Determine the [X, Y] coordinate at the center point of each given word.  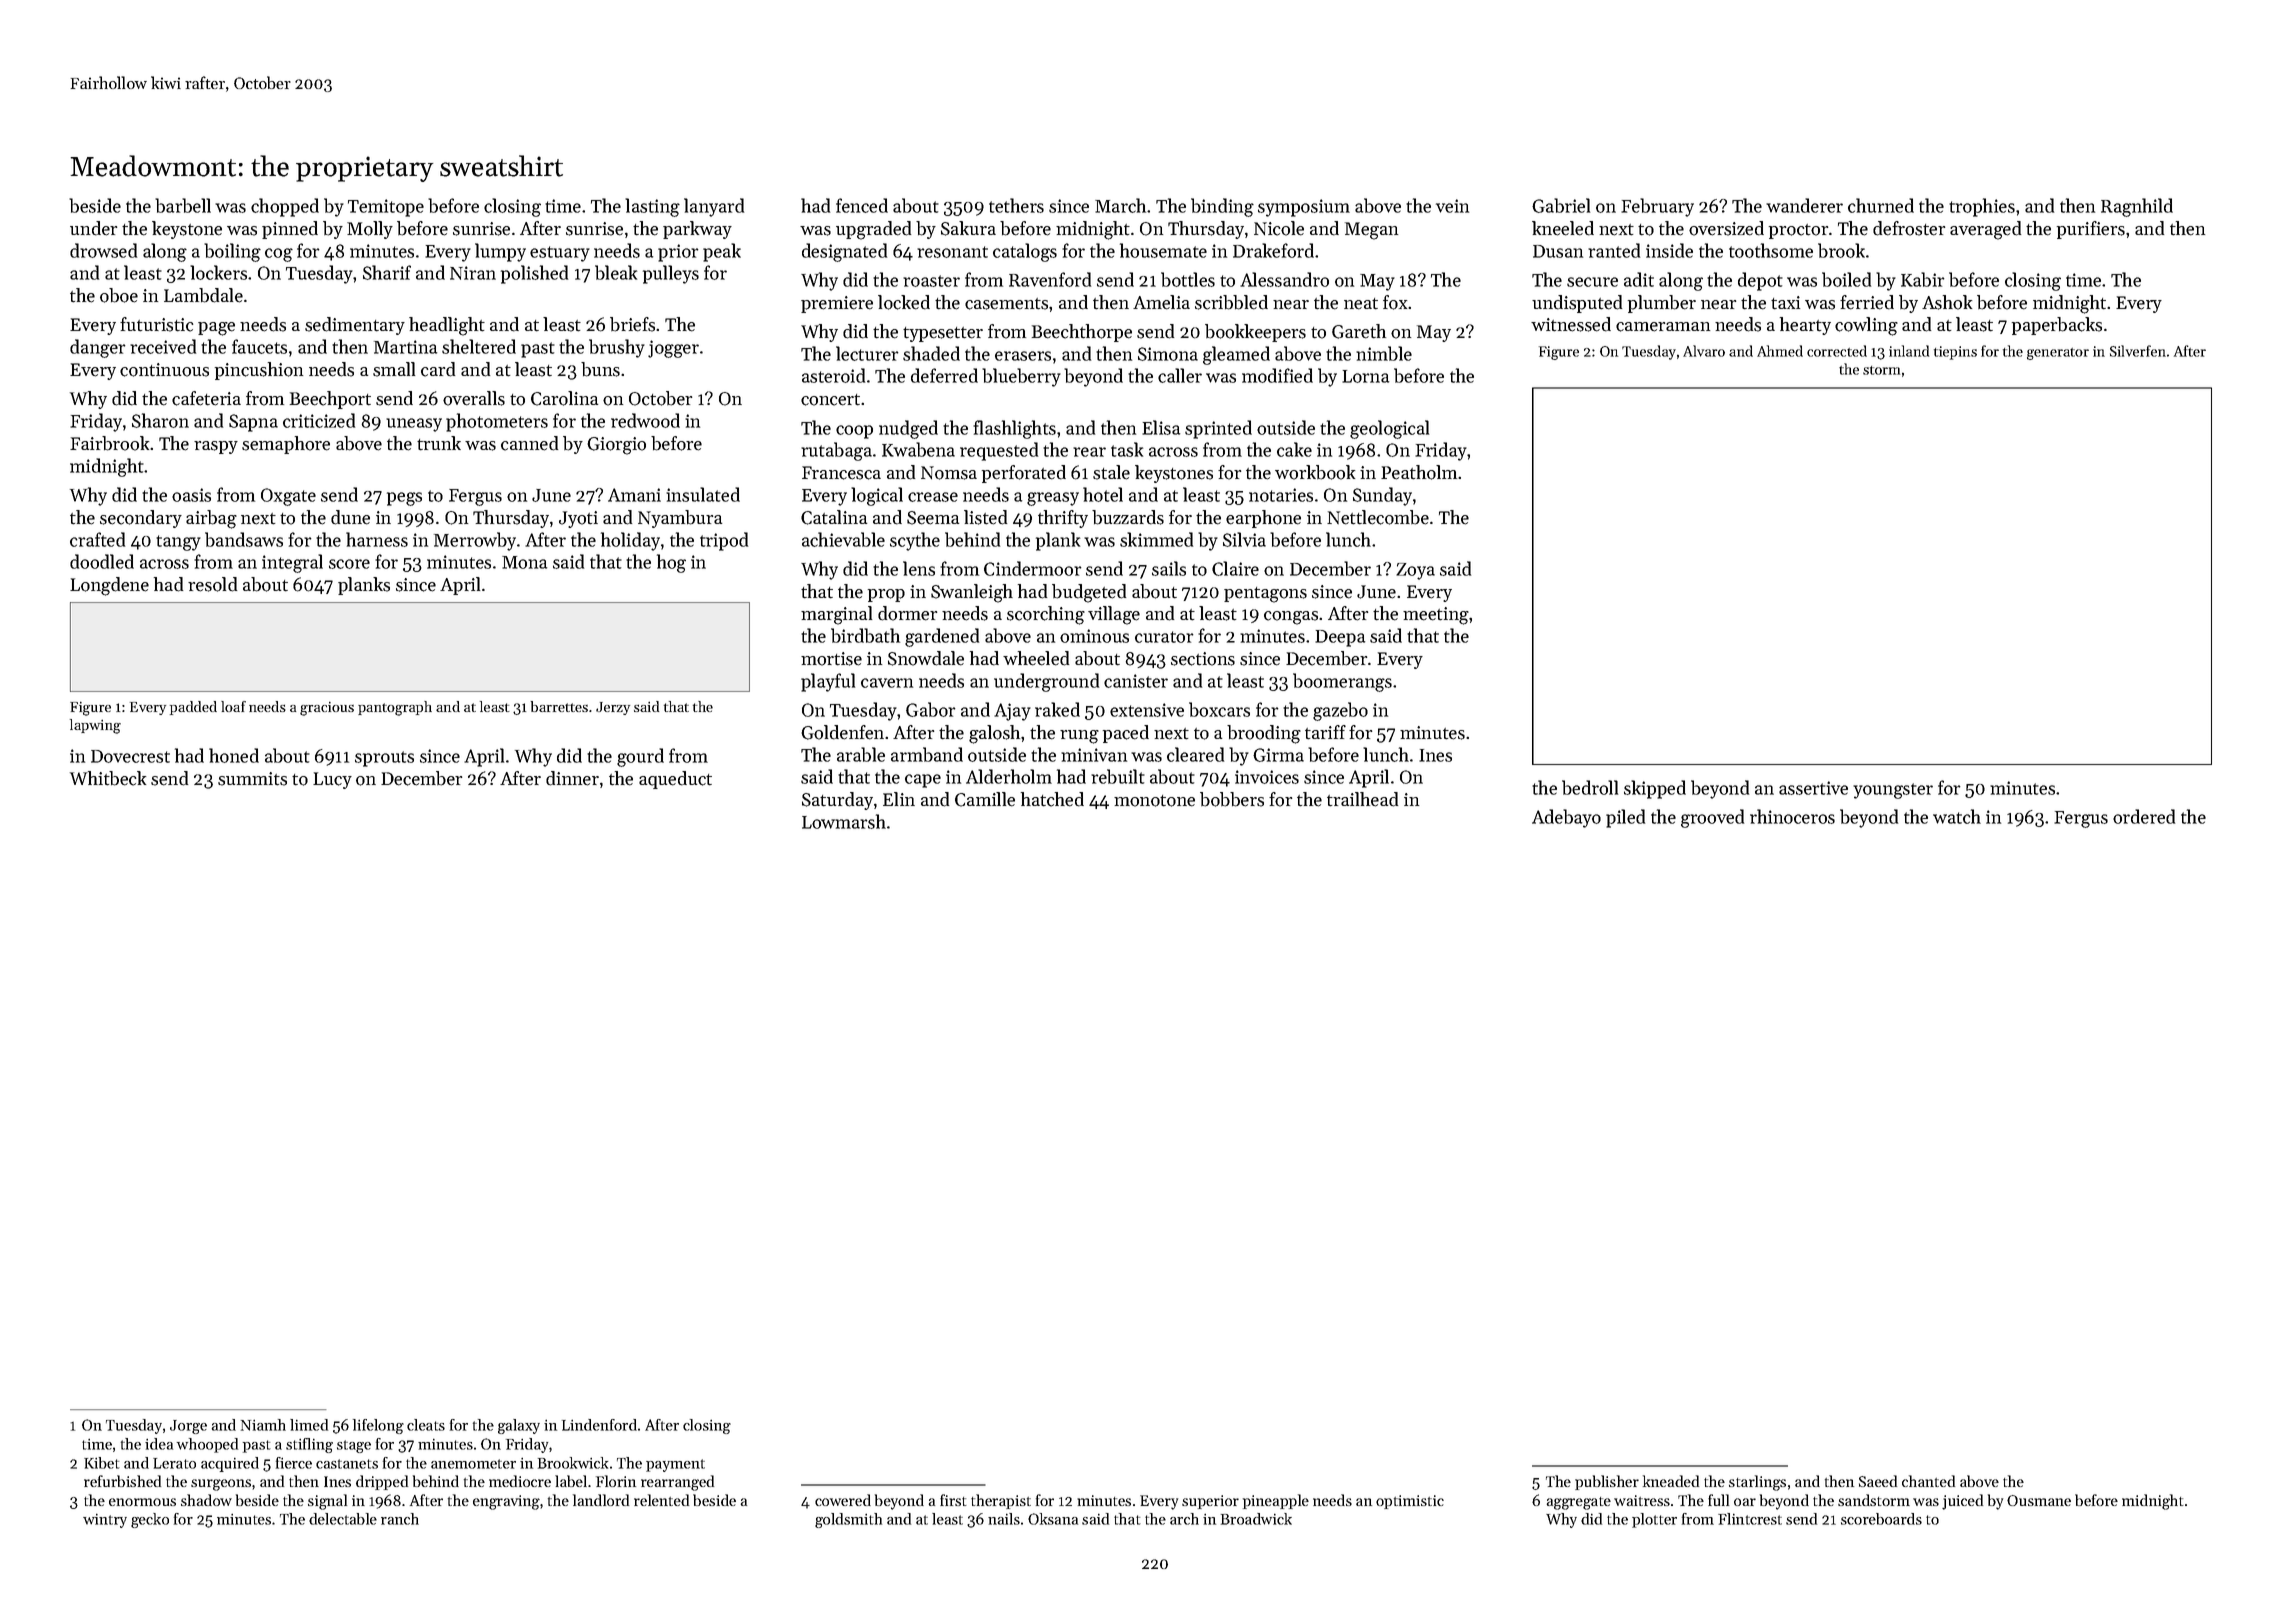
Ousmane [2039, 1500]
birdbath [865, 635]
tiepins [1955, 353]
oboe [119, 295]
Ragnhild [2137, 207]
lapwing [95, 726]
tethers [1016, 205]
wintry [105, 1521]
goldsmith [848, 1520]
